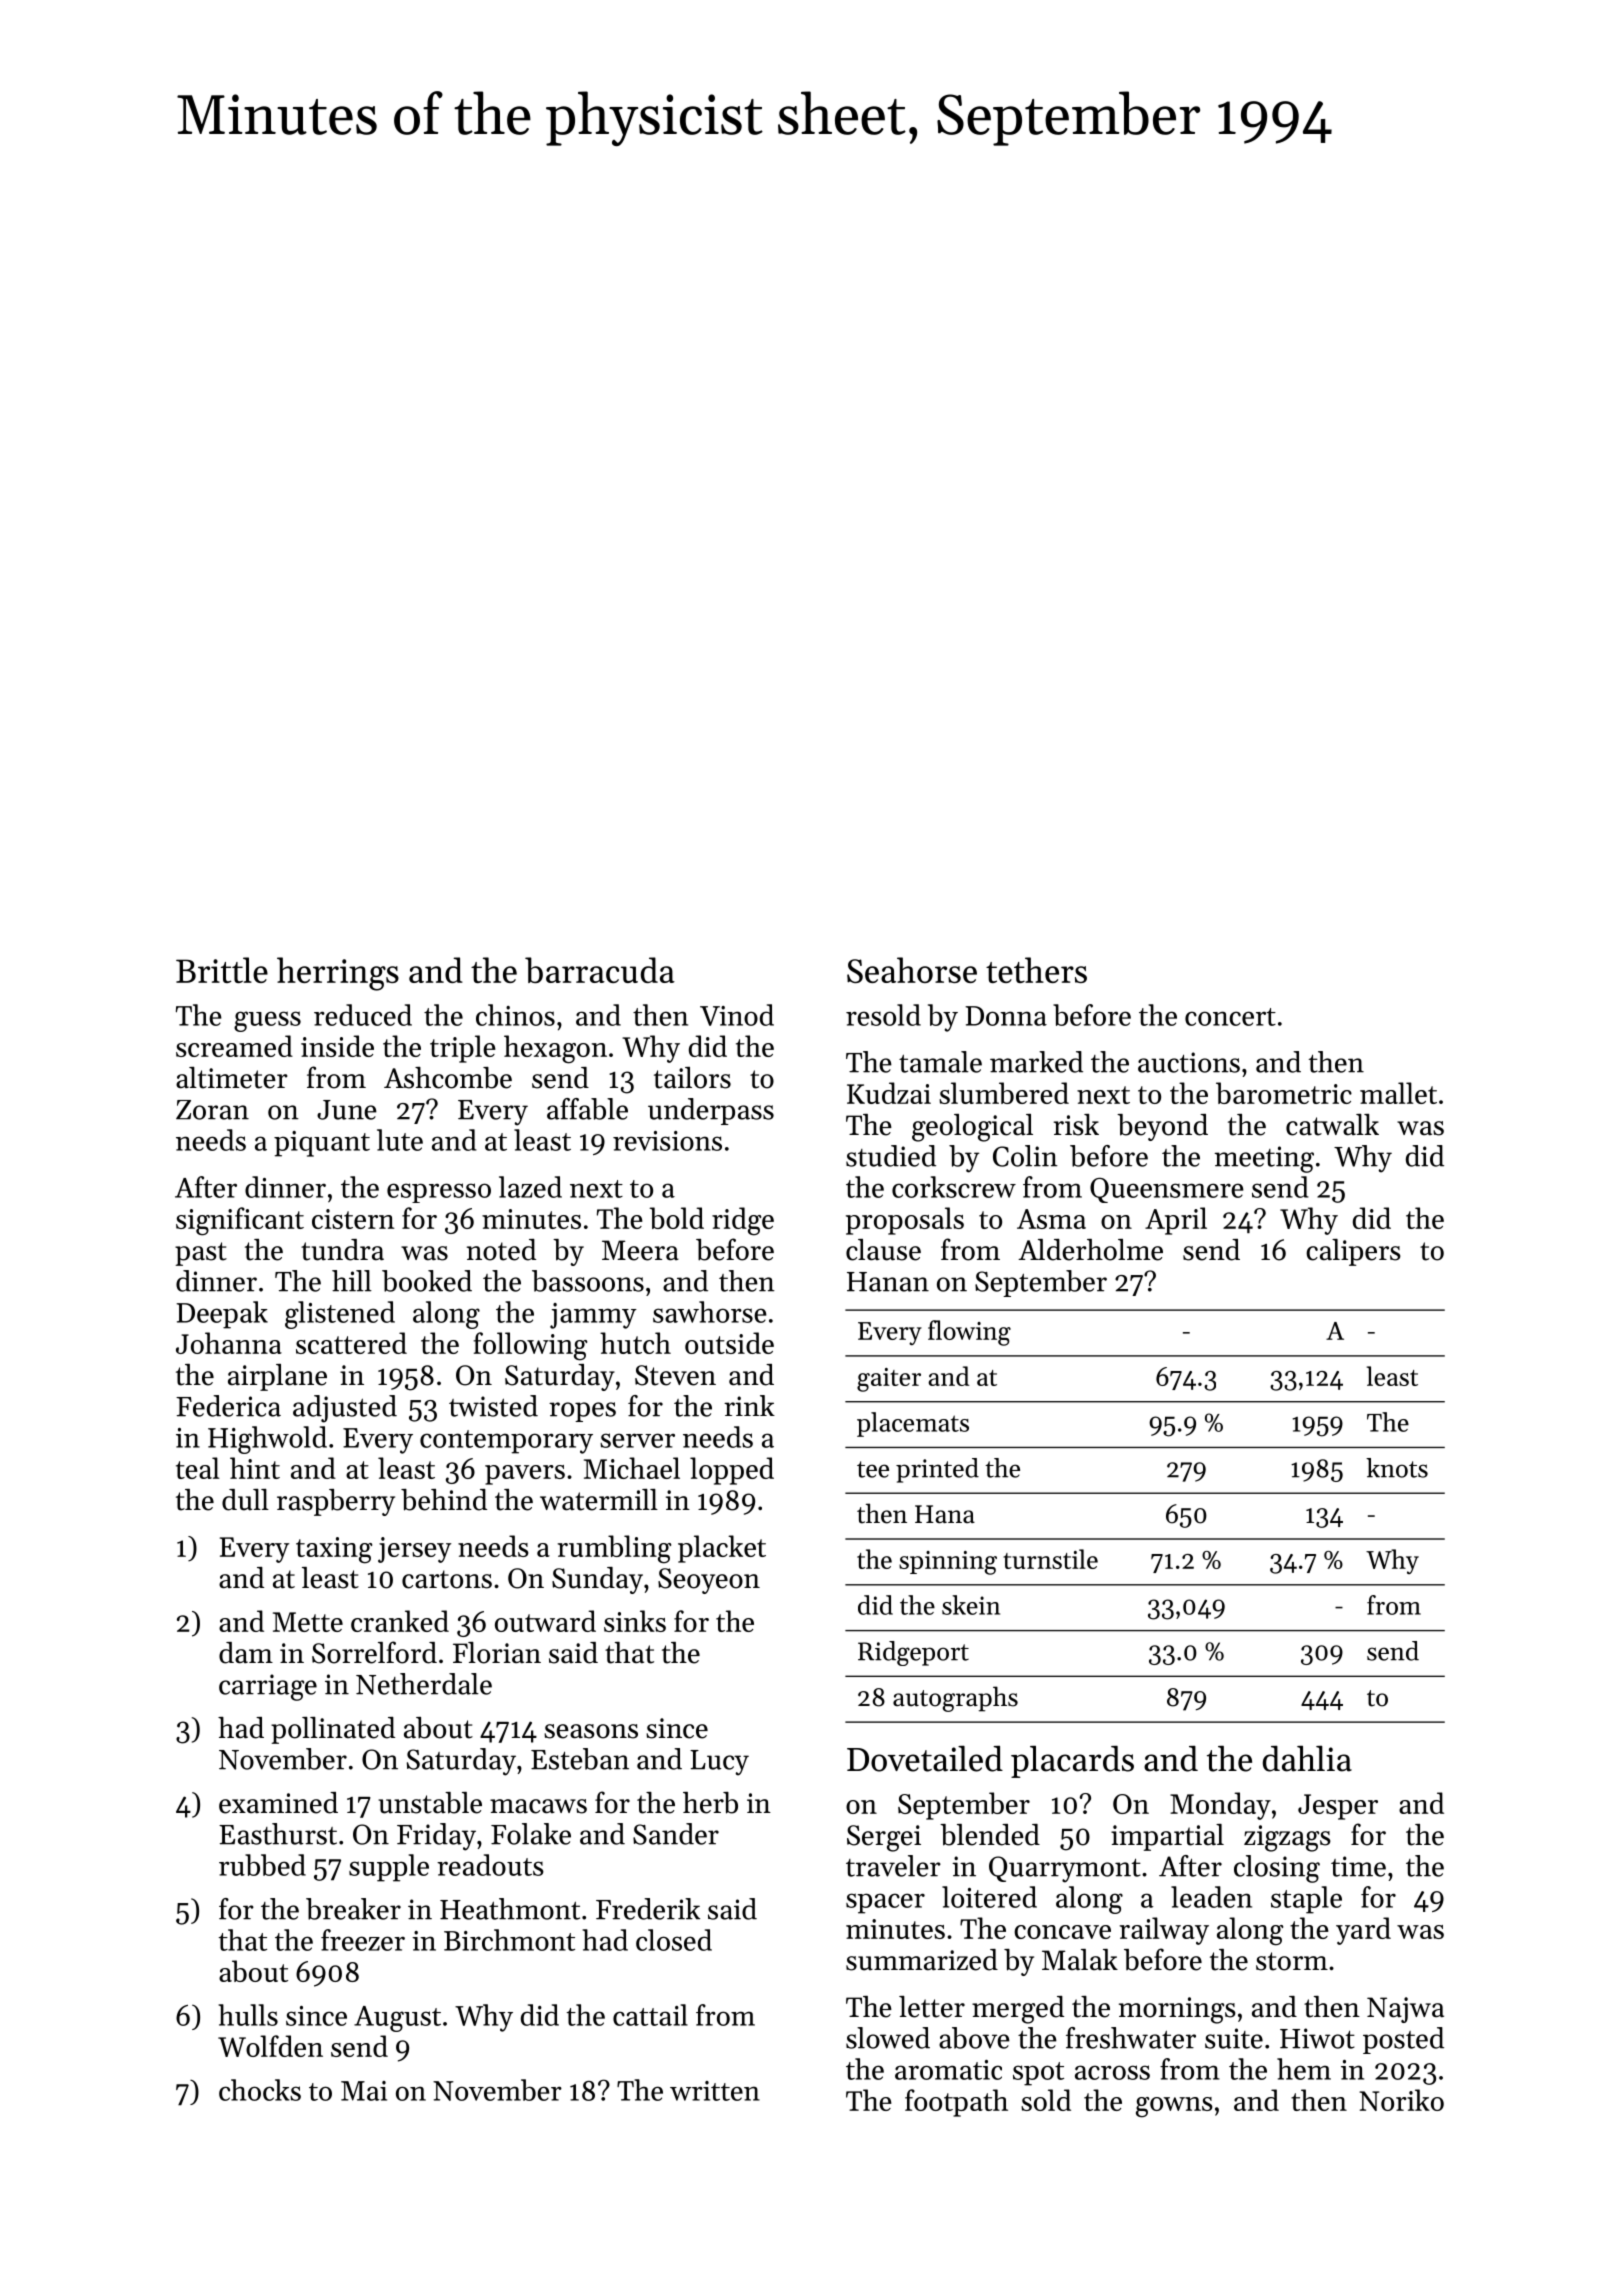  What do you see at coordinates (278, 1834) in the image?
I see `Easthurst` at bounding box center [278, 1834].
